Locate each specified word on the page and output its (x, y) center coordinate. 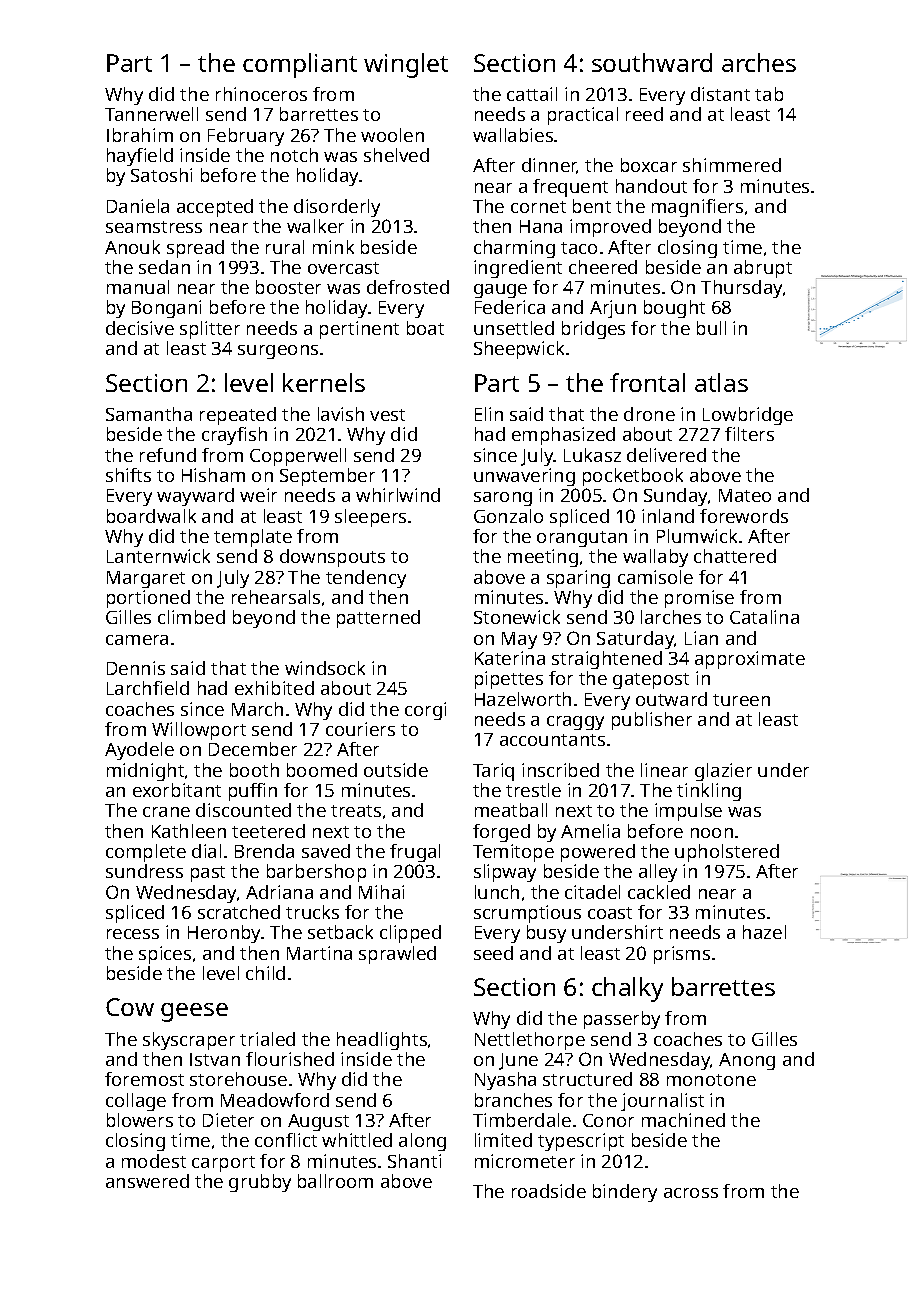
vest (387, 415)
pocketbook (633, 477)
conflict (286, 1140)
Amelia (590, 831)
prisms (682, 955)
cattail (532, 94)
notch (294, 155)
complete (146, 853)
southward (652, 62)
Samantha (149, 414)
